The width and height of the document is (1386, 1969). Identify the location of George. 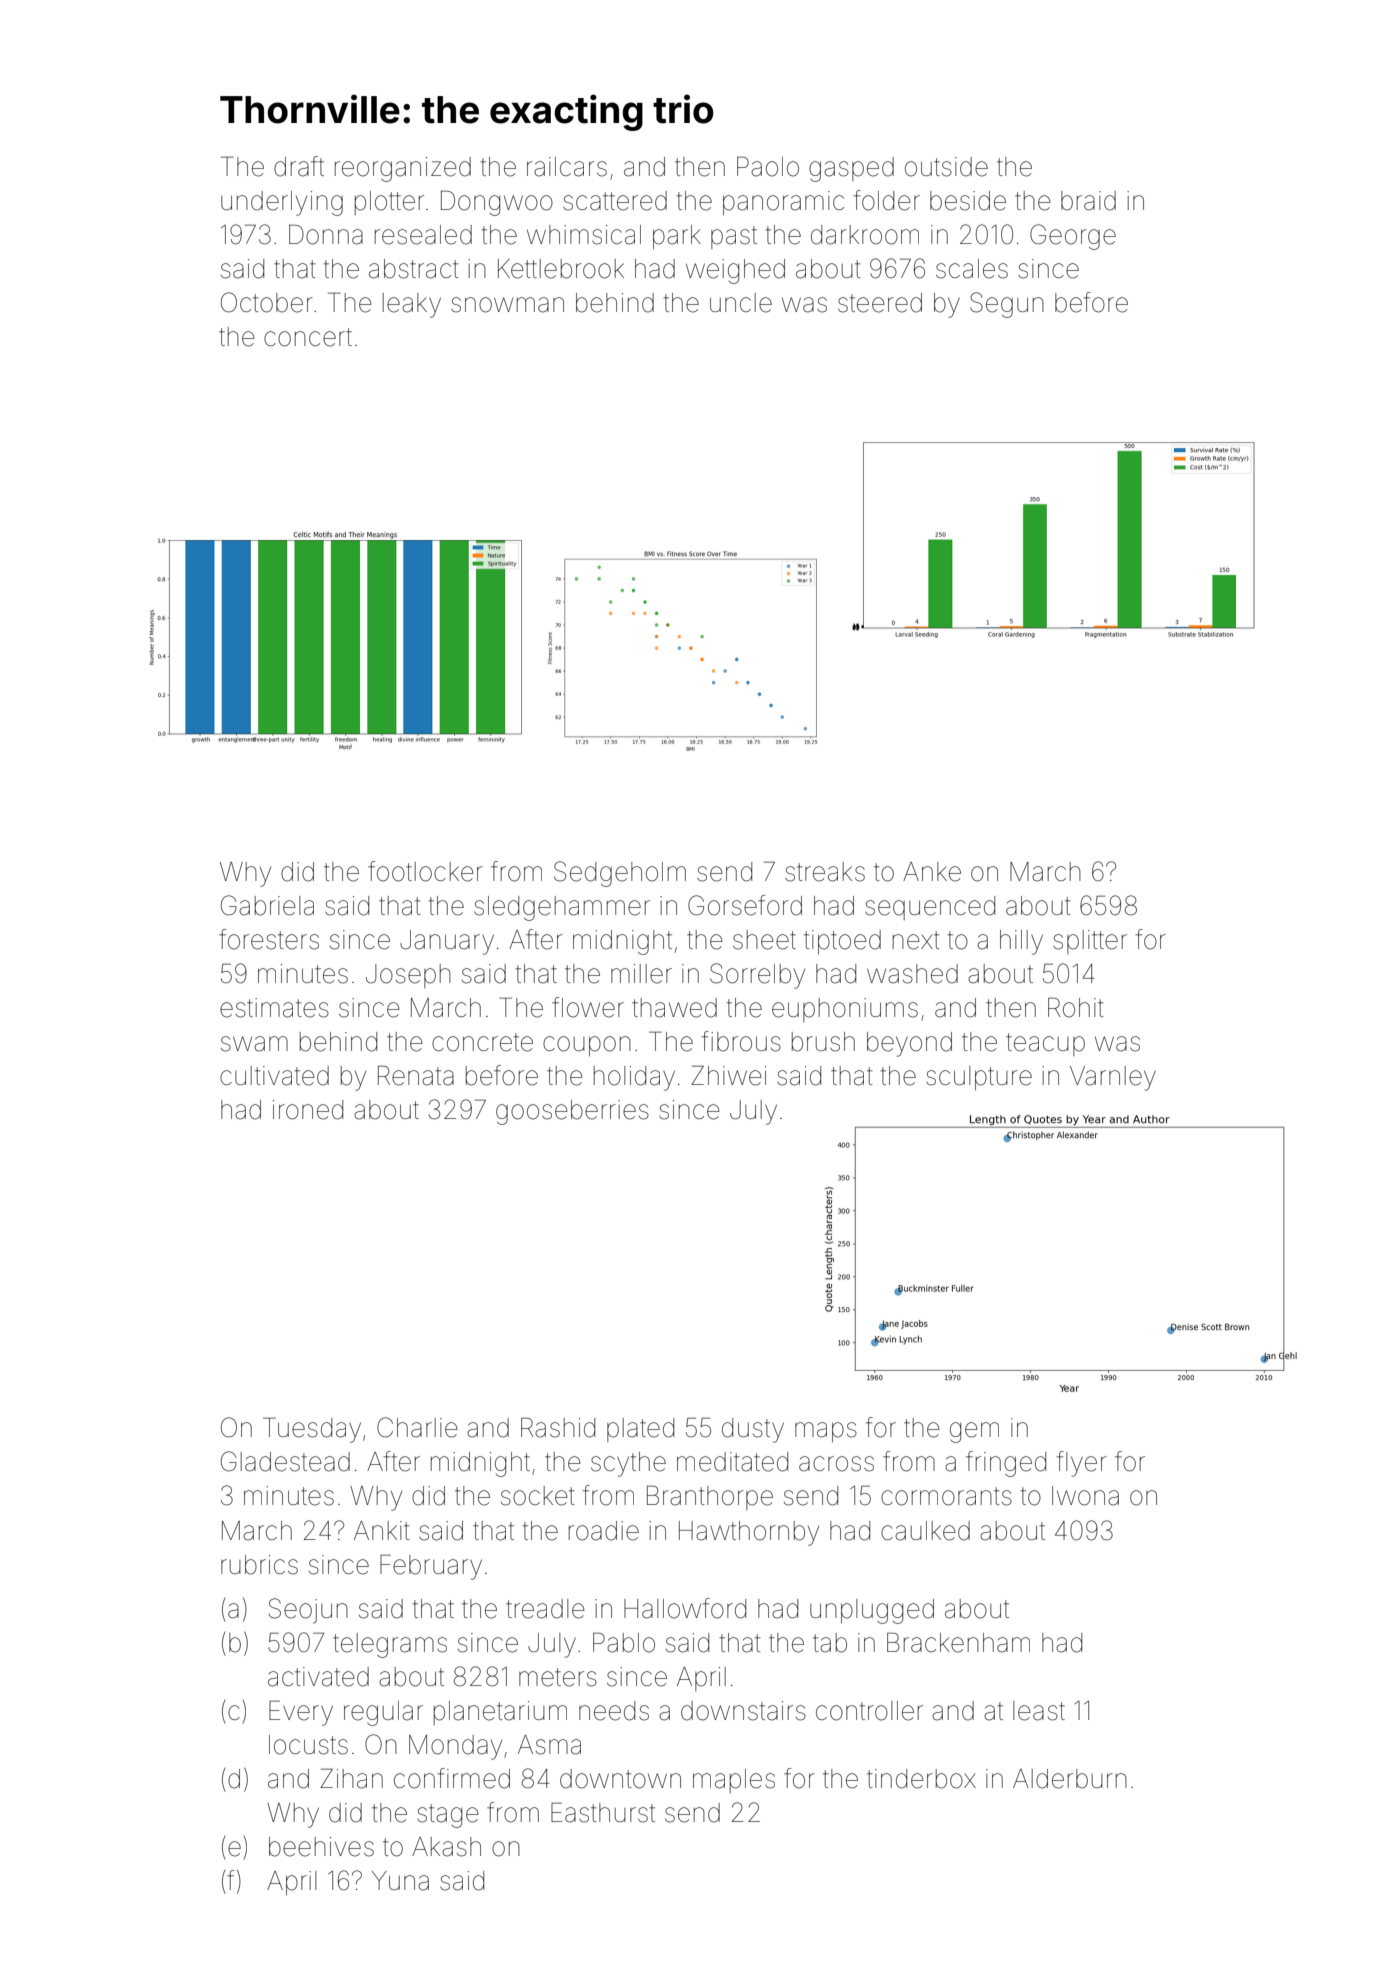
(1073, 237).
